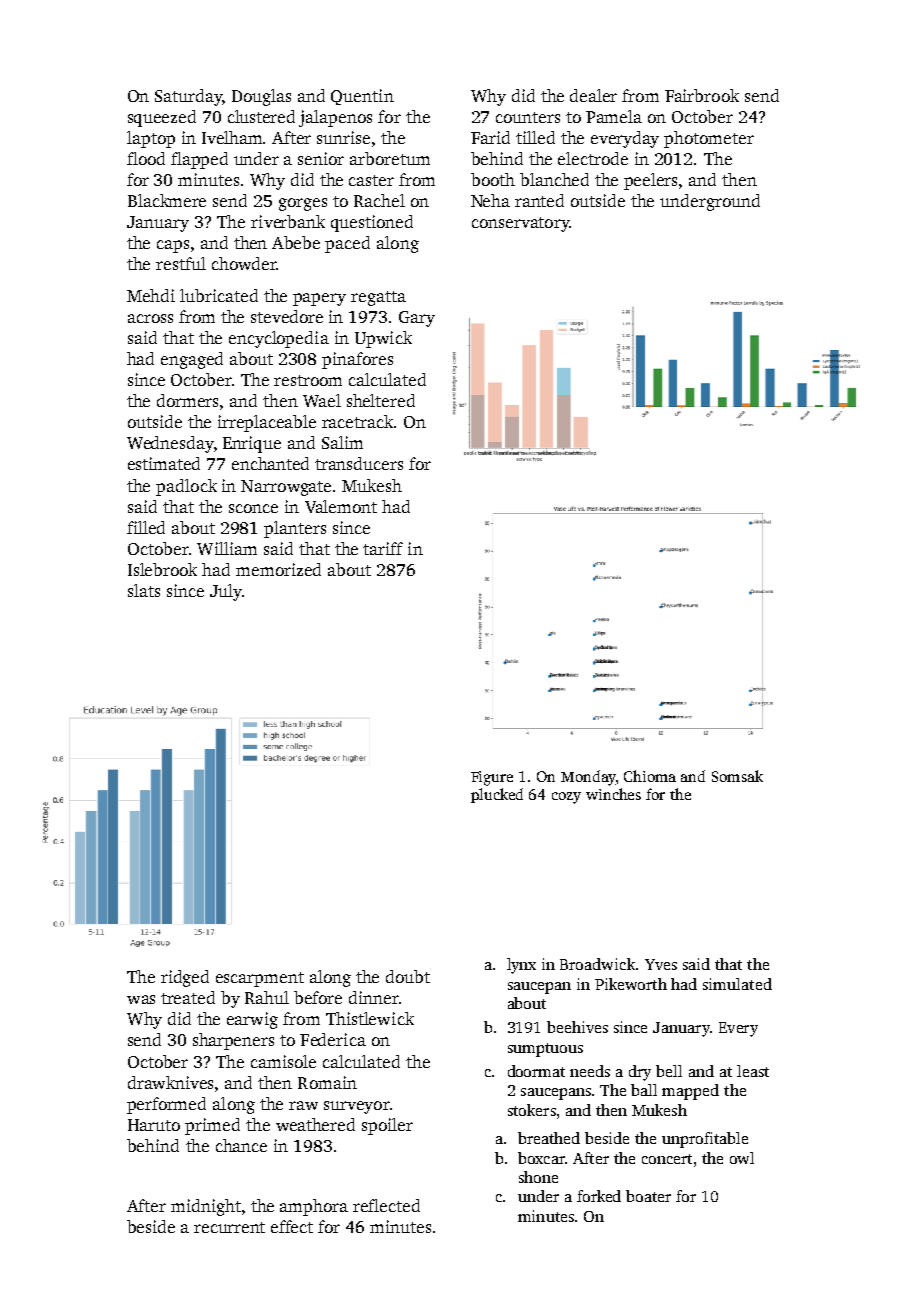 This screenshot has height=1316, width=908. What do you see at coordinates (631, 984) in the screenshot?
I see `Pikeworth` at bounding box center [631, 984].
